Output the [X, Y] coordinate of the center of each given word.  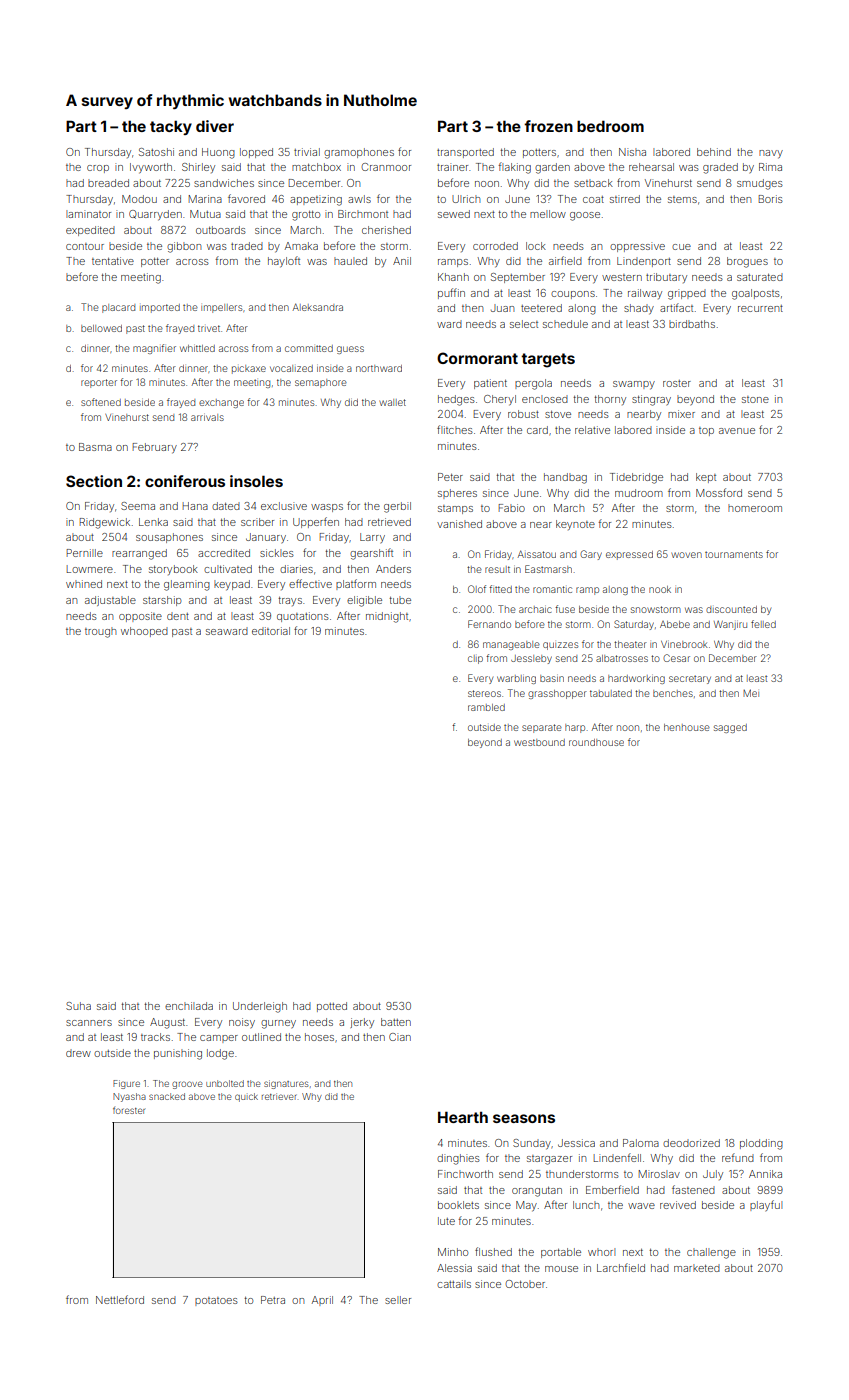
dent [178, 616]
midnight [387, 617]
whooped [144, 632]
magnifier [154, 349]
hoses [319, 1037]
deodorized [691, 1143]
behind [714, 152]
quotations [303, 617]
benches [673, 693]
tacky [171, 127]
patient [490, 384]
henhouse [687, 727]
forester [129, 1110]
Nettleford [120, 1299]
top [706, 431]
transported [465, 153]
